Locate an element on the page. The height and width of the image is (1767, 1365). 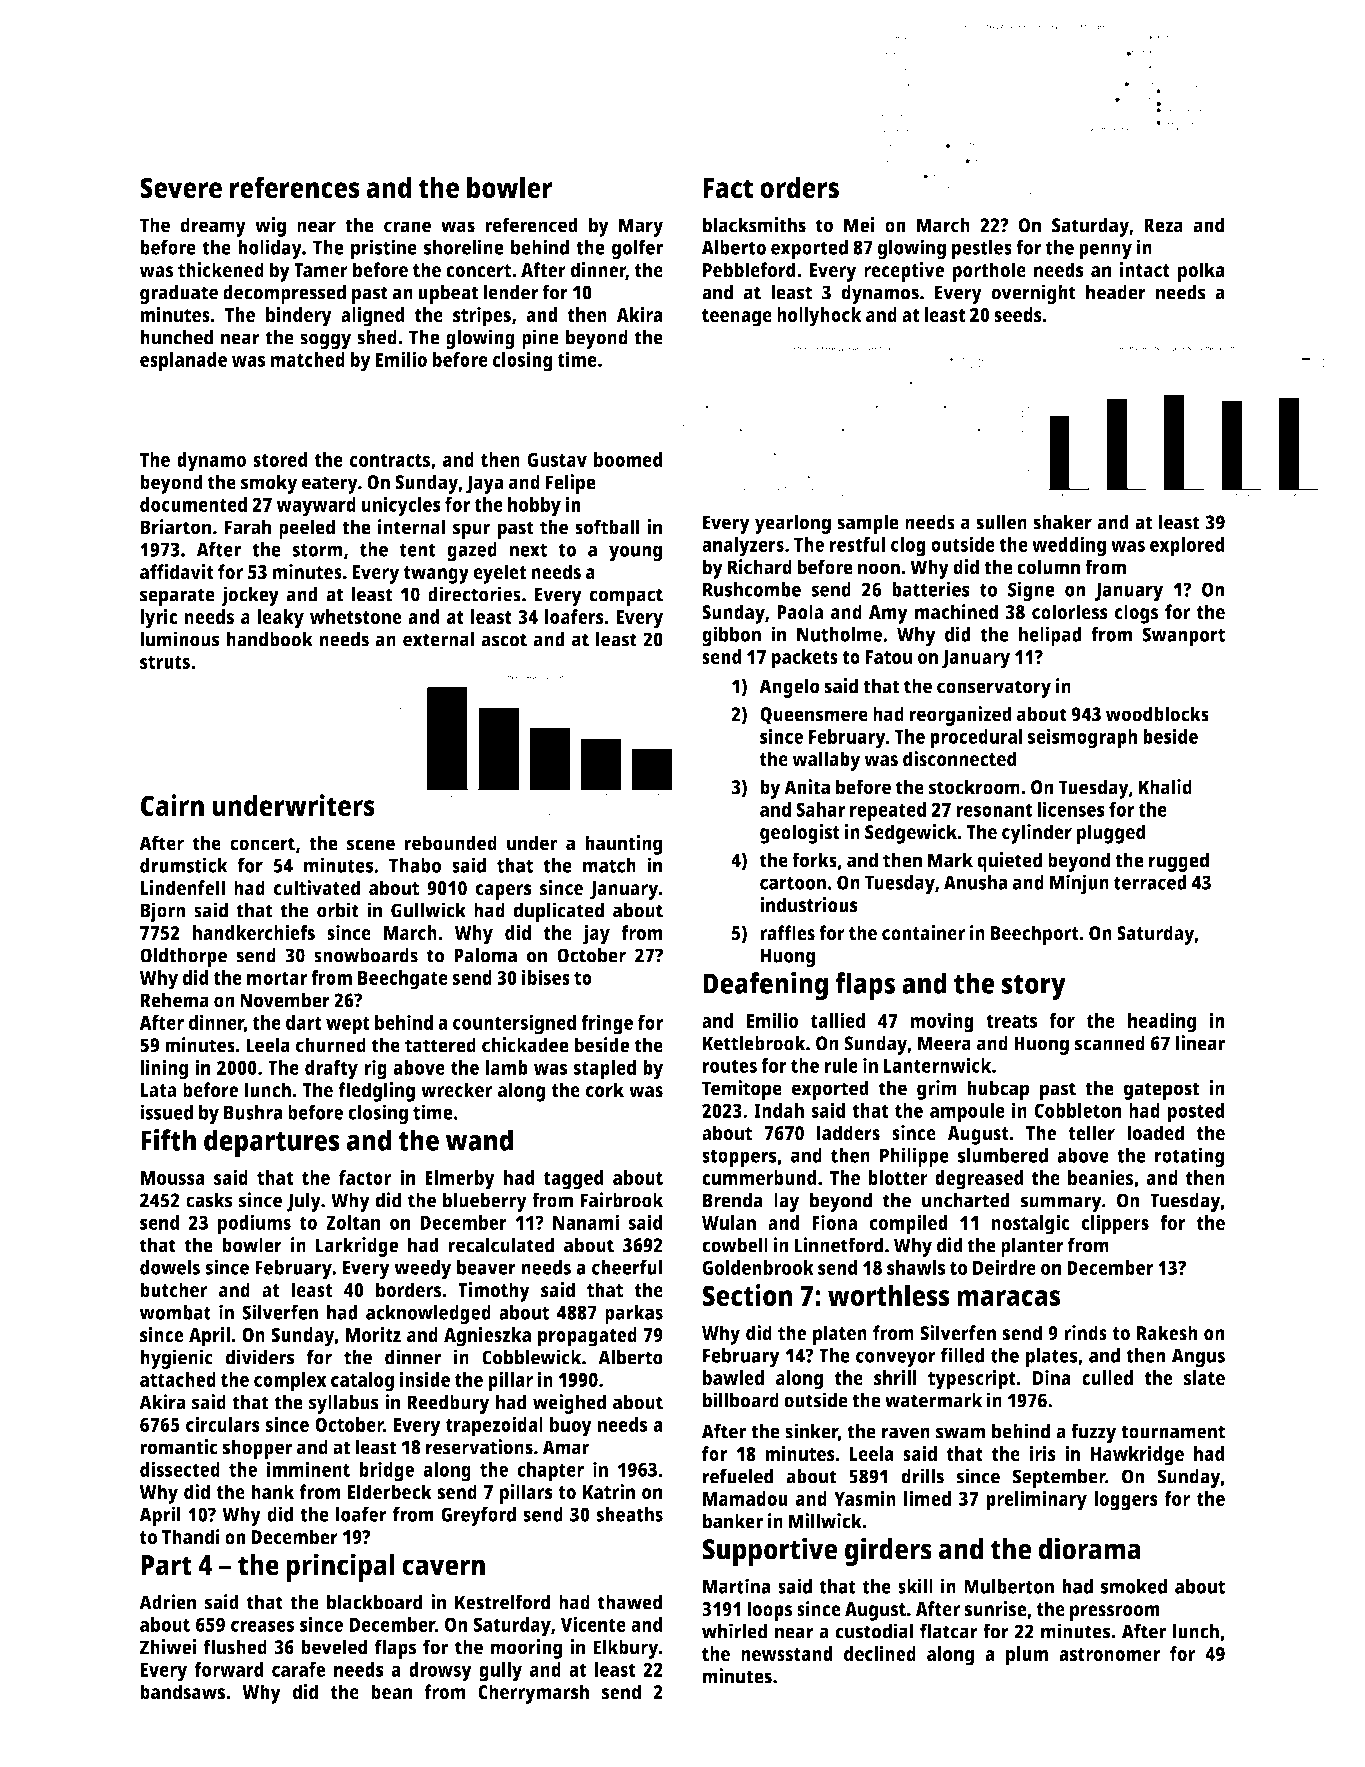
ibises is located at coordinates (546, 977).
